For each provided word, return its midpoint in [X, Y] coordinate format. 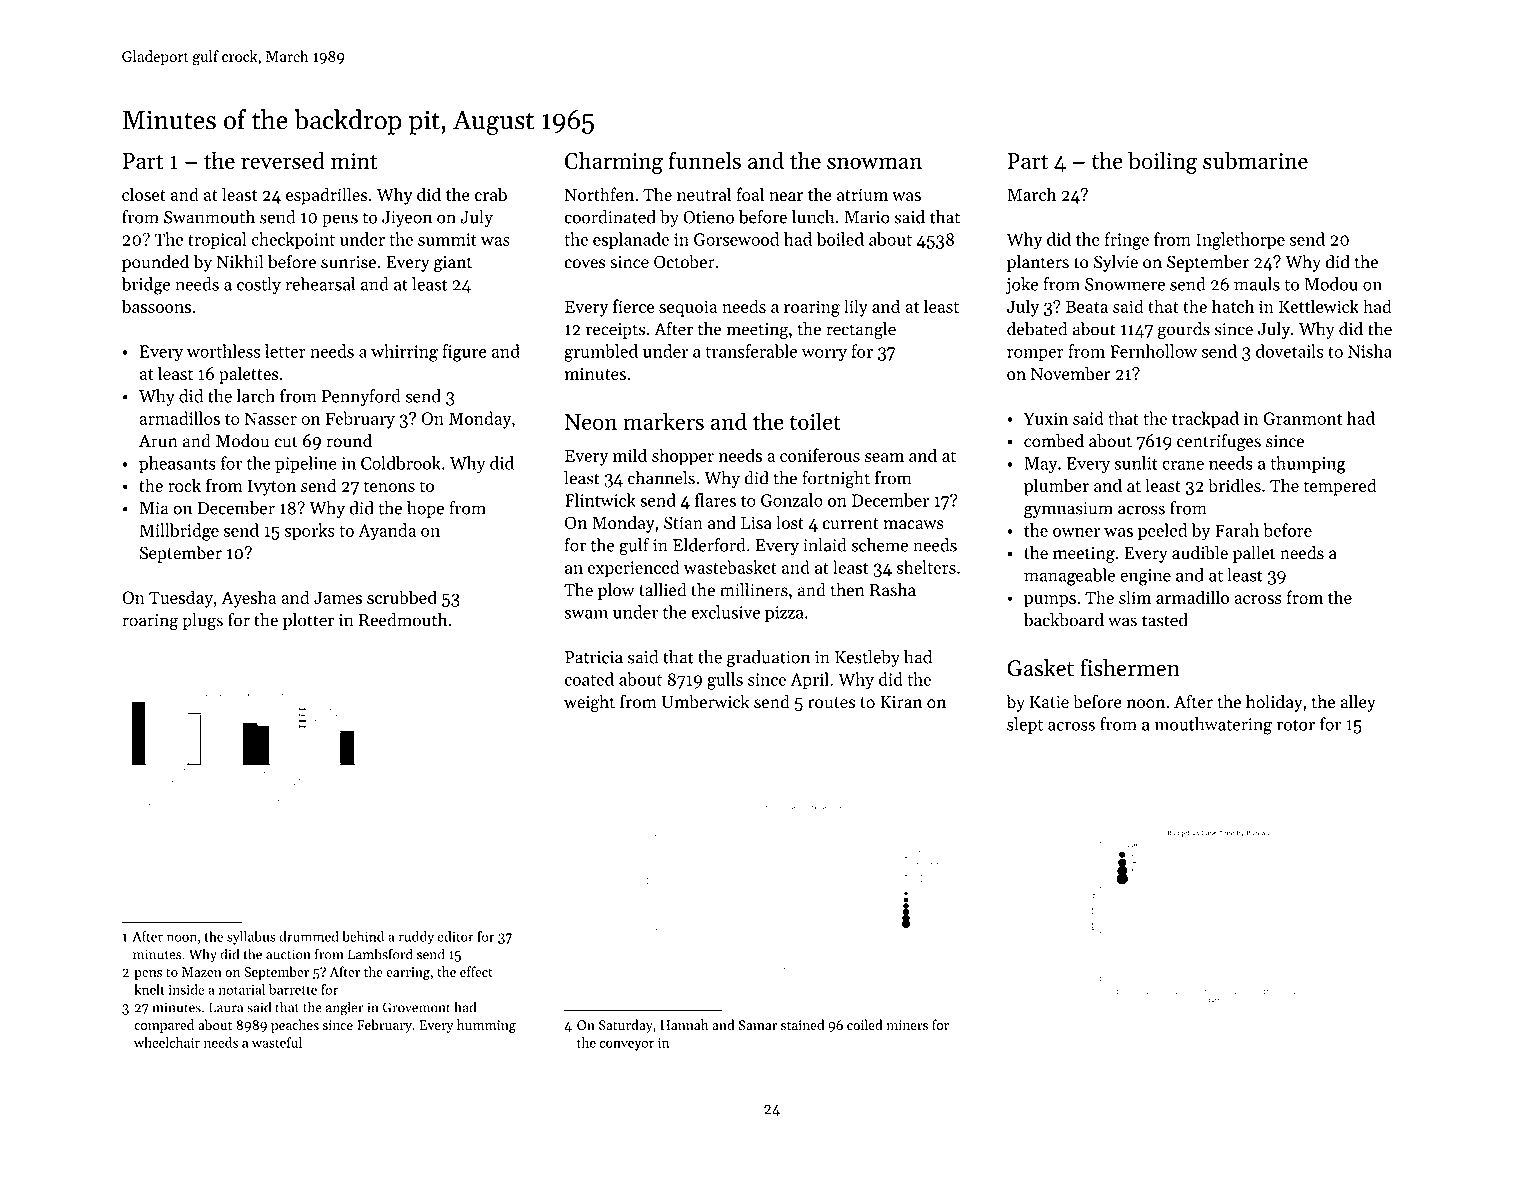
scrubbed [402, 597]
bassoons [156, 306]
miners [907, 1025]
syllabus [251, 938]
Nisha [1370, 351]
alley [1358, 703]
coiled [865, 1024]
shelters [926, 567]
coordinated [610, 217]
